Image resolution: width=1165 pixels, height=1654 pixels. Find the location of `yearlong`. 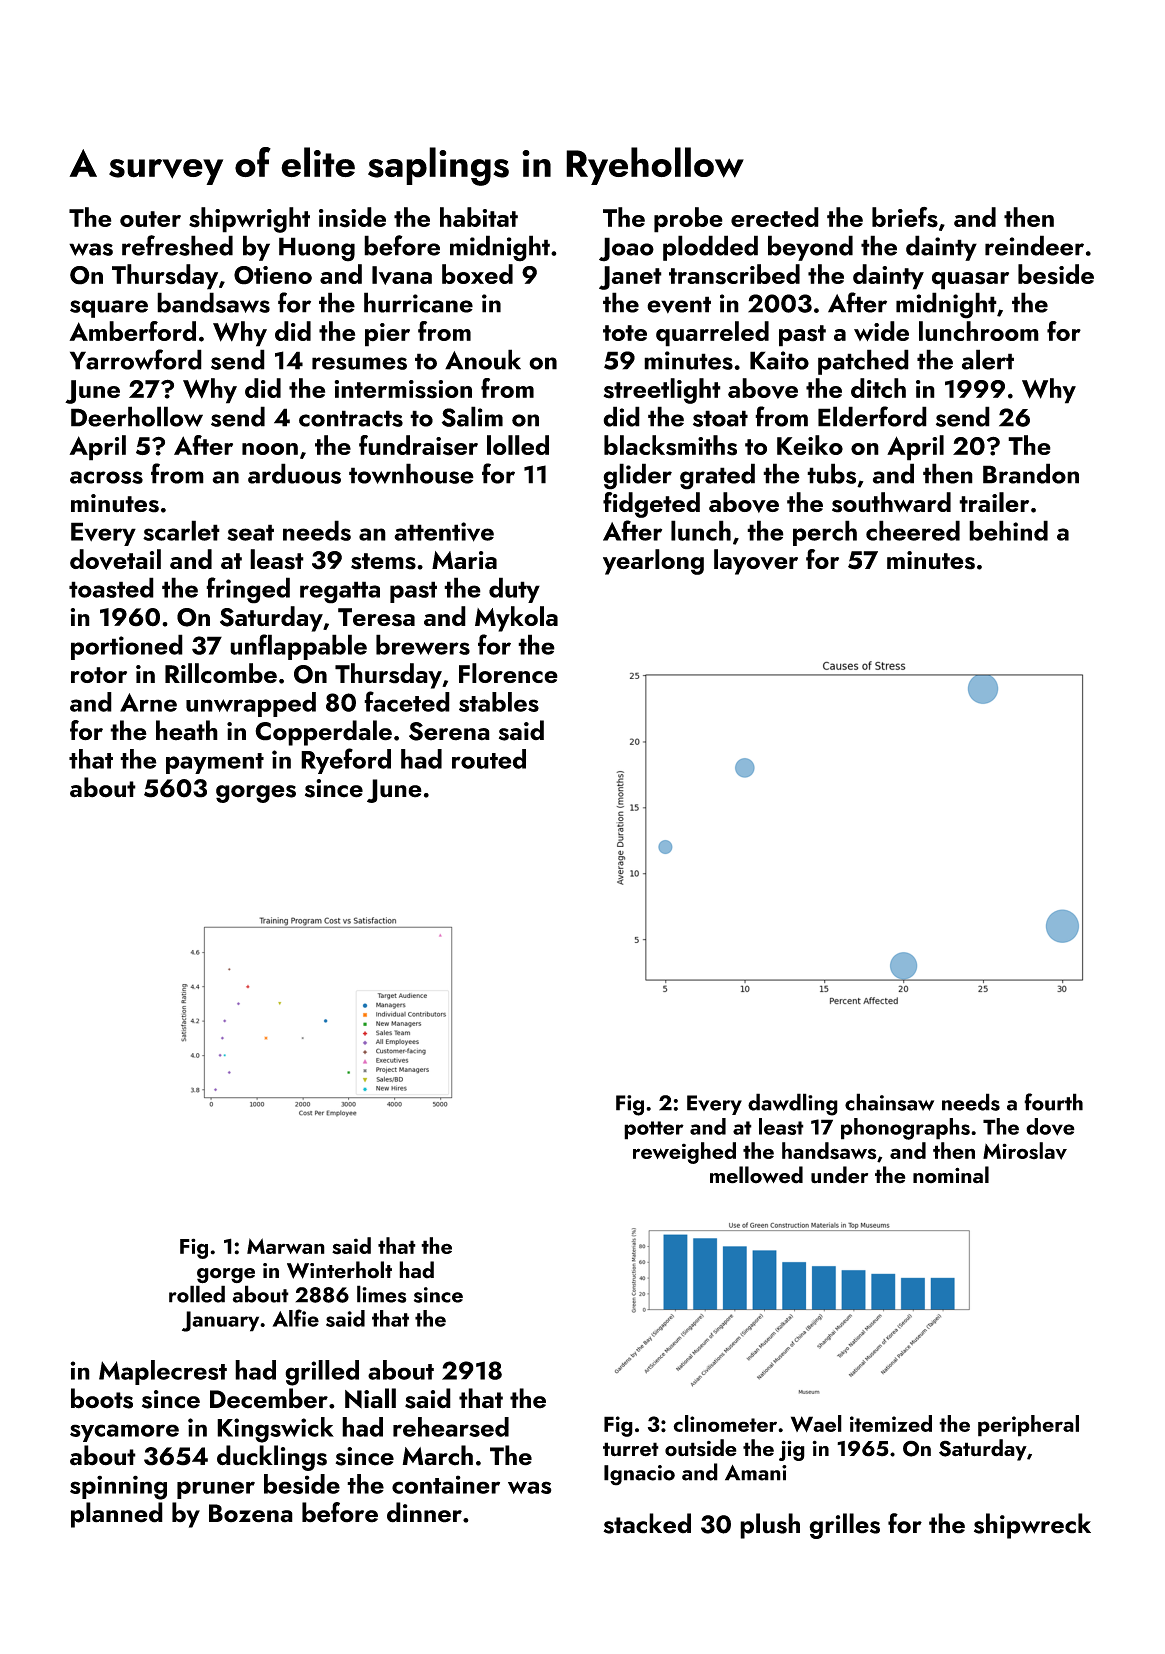

yearlong is located at coordinates (653, 562).
